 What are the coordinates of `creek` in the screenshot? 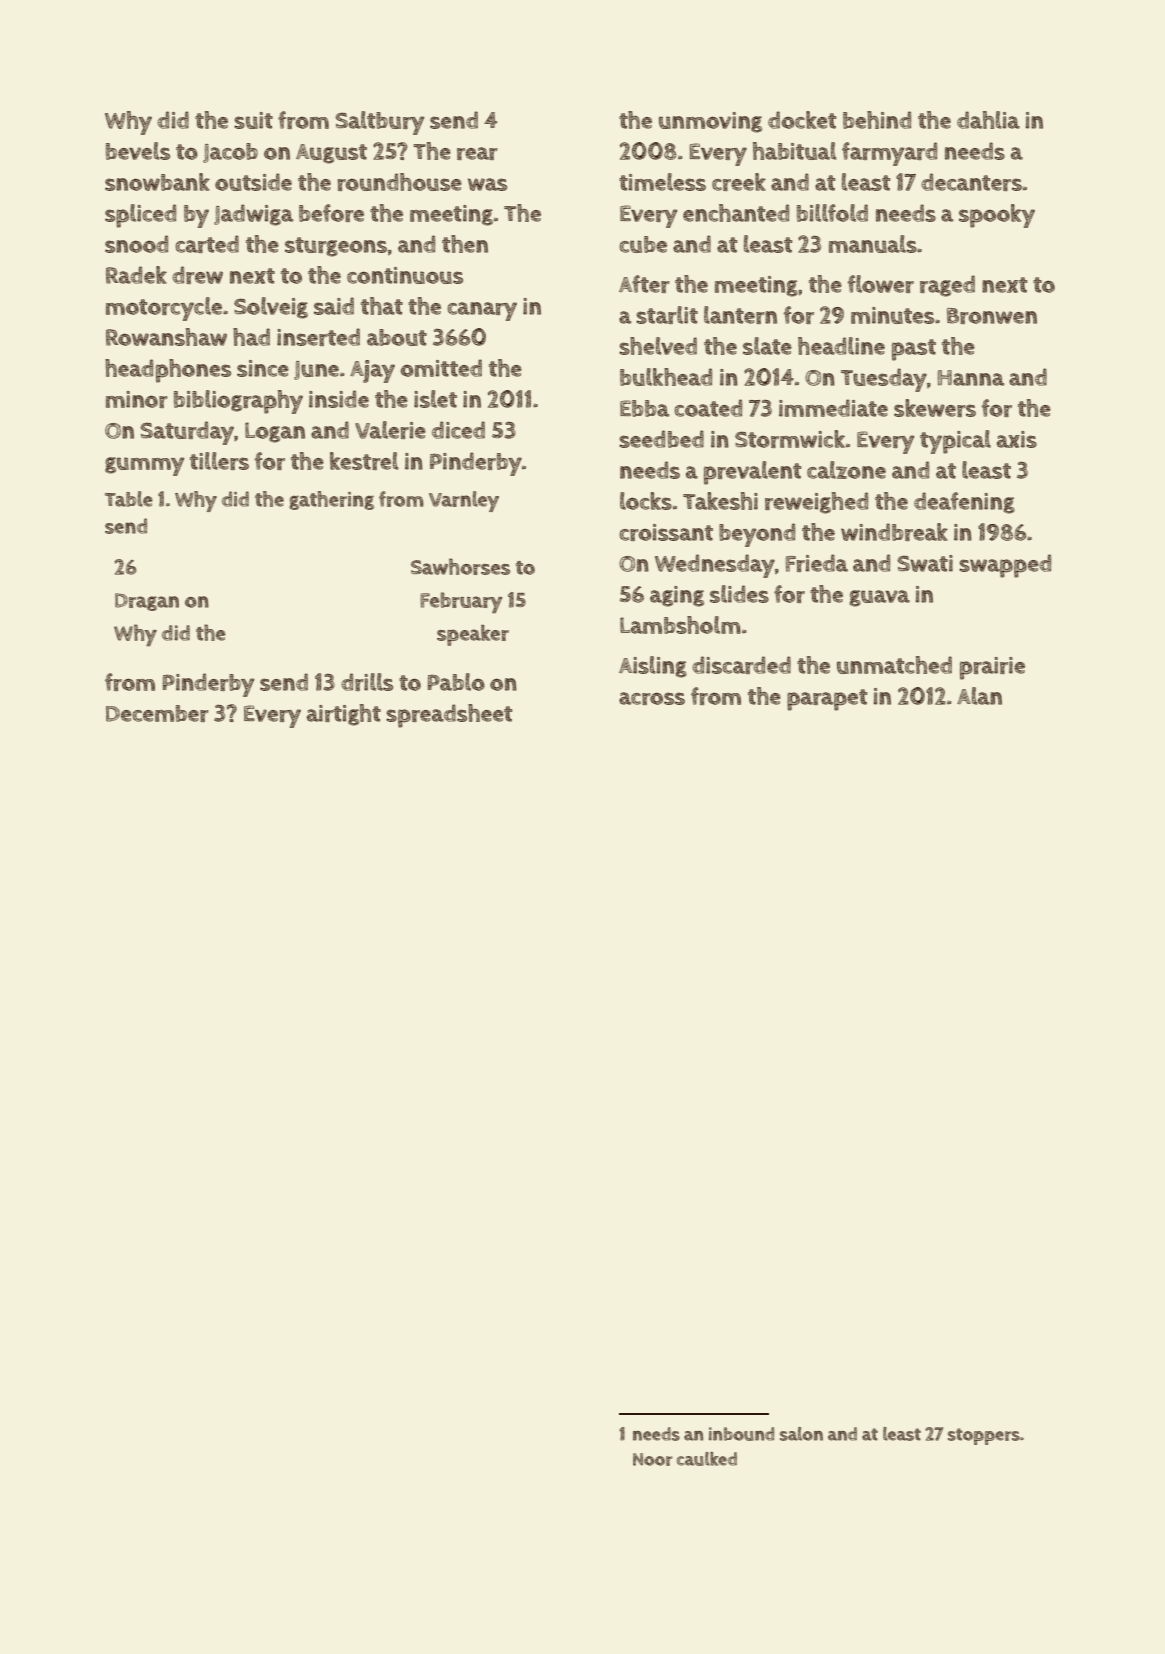 It's located at (739, 182).
